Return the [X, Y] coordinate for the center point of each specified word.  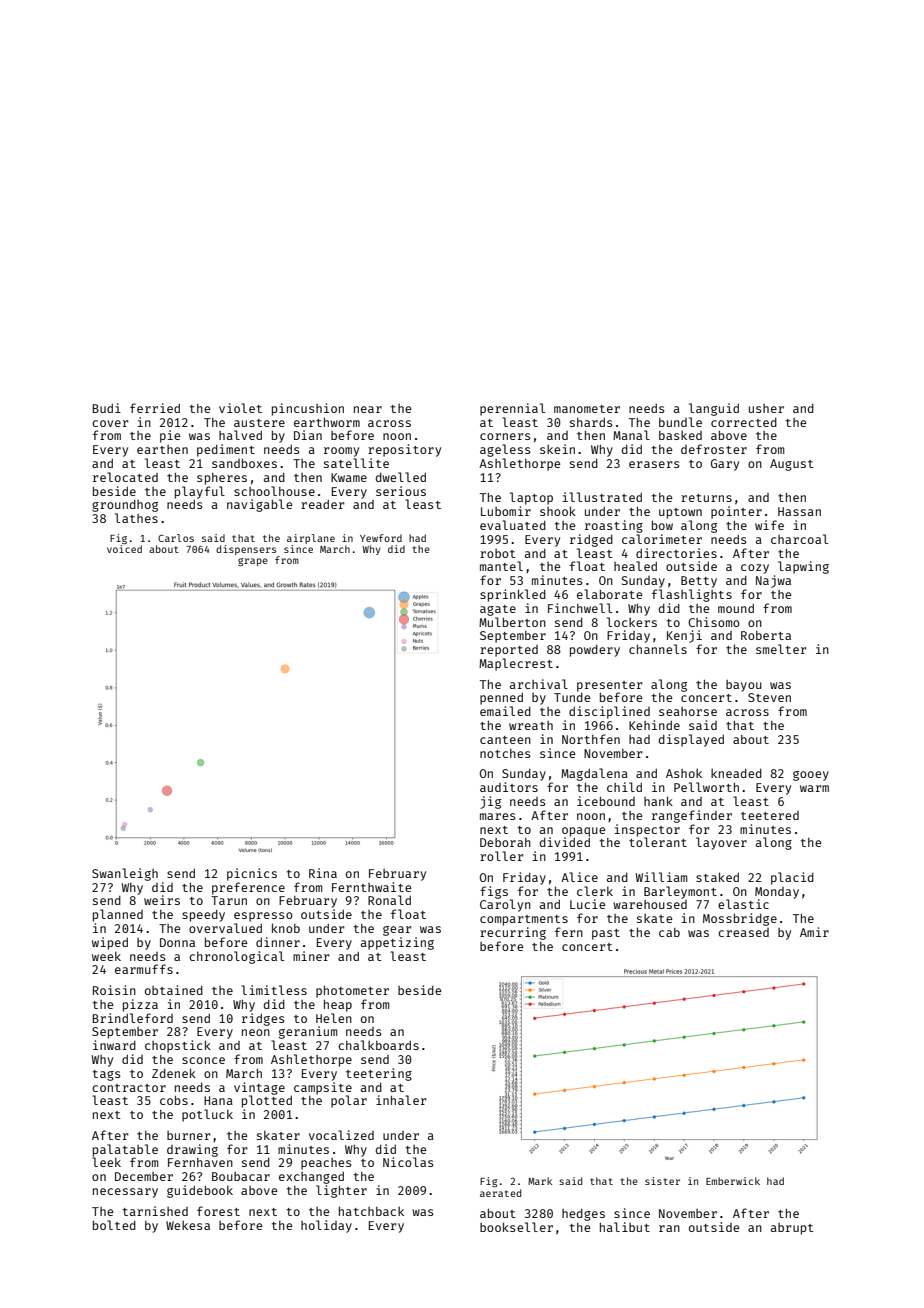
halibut [625, 1227]
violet [240, 408]
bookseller [516, 1227]
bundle [680, 422]
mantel [501, 566]
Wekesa [188, 1225]
